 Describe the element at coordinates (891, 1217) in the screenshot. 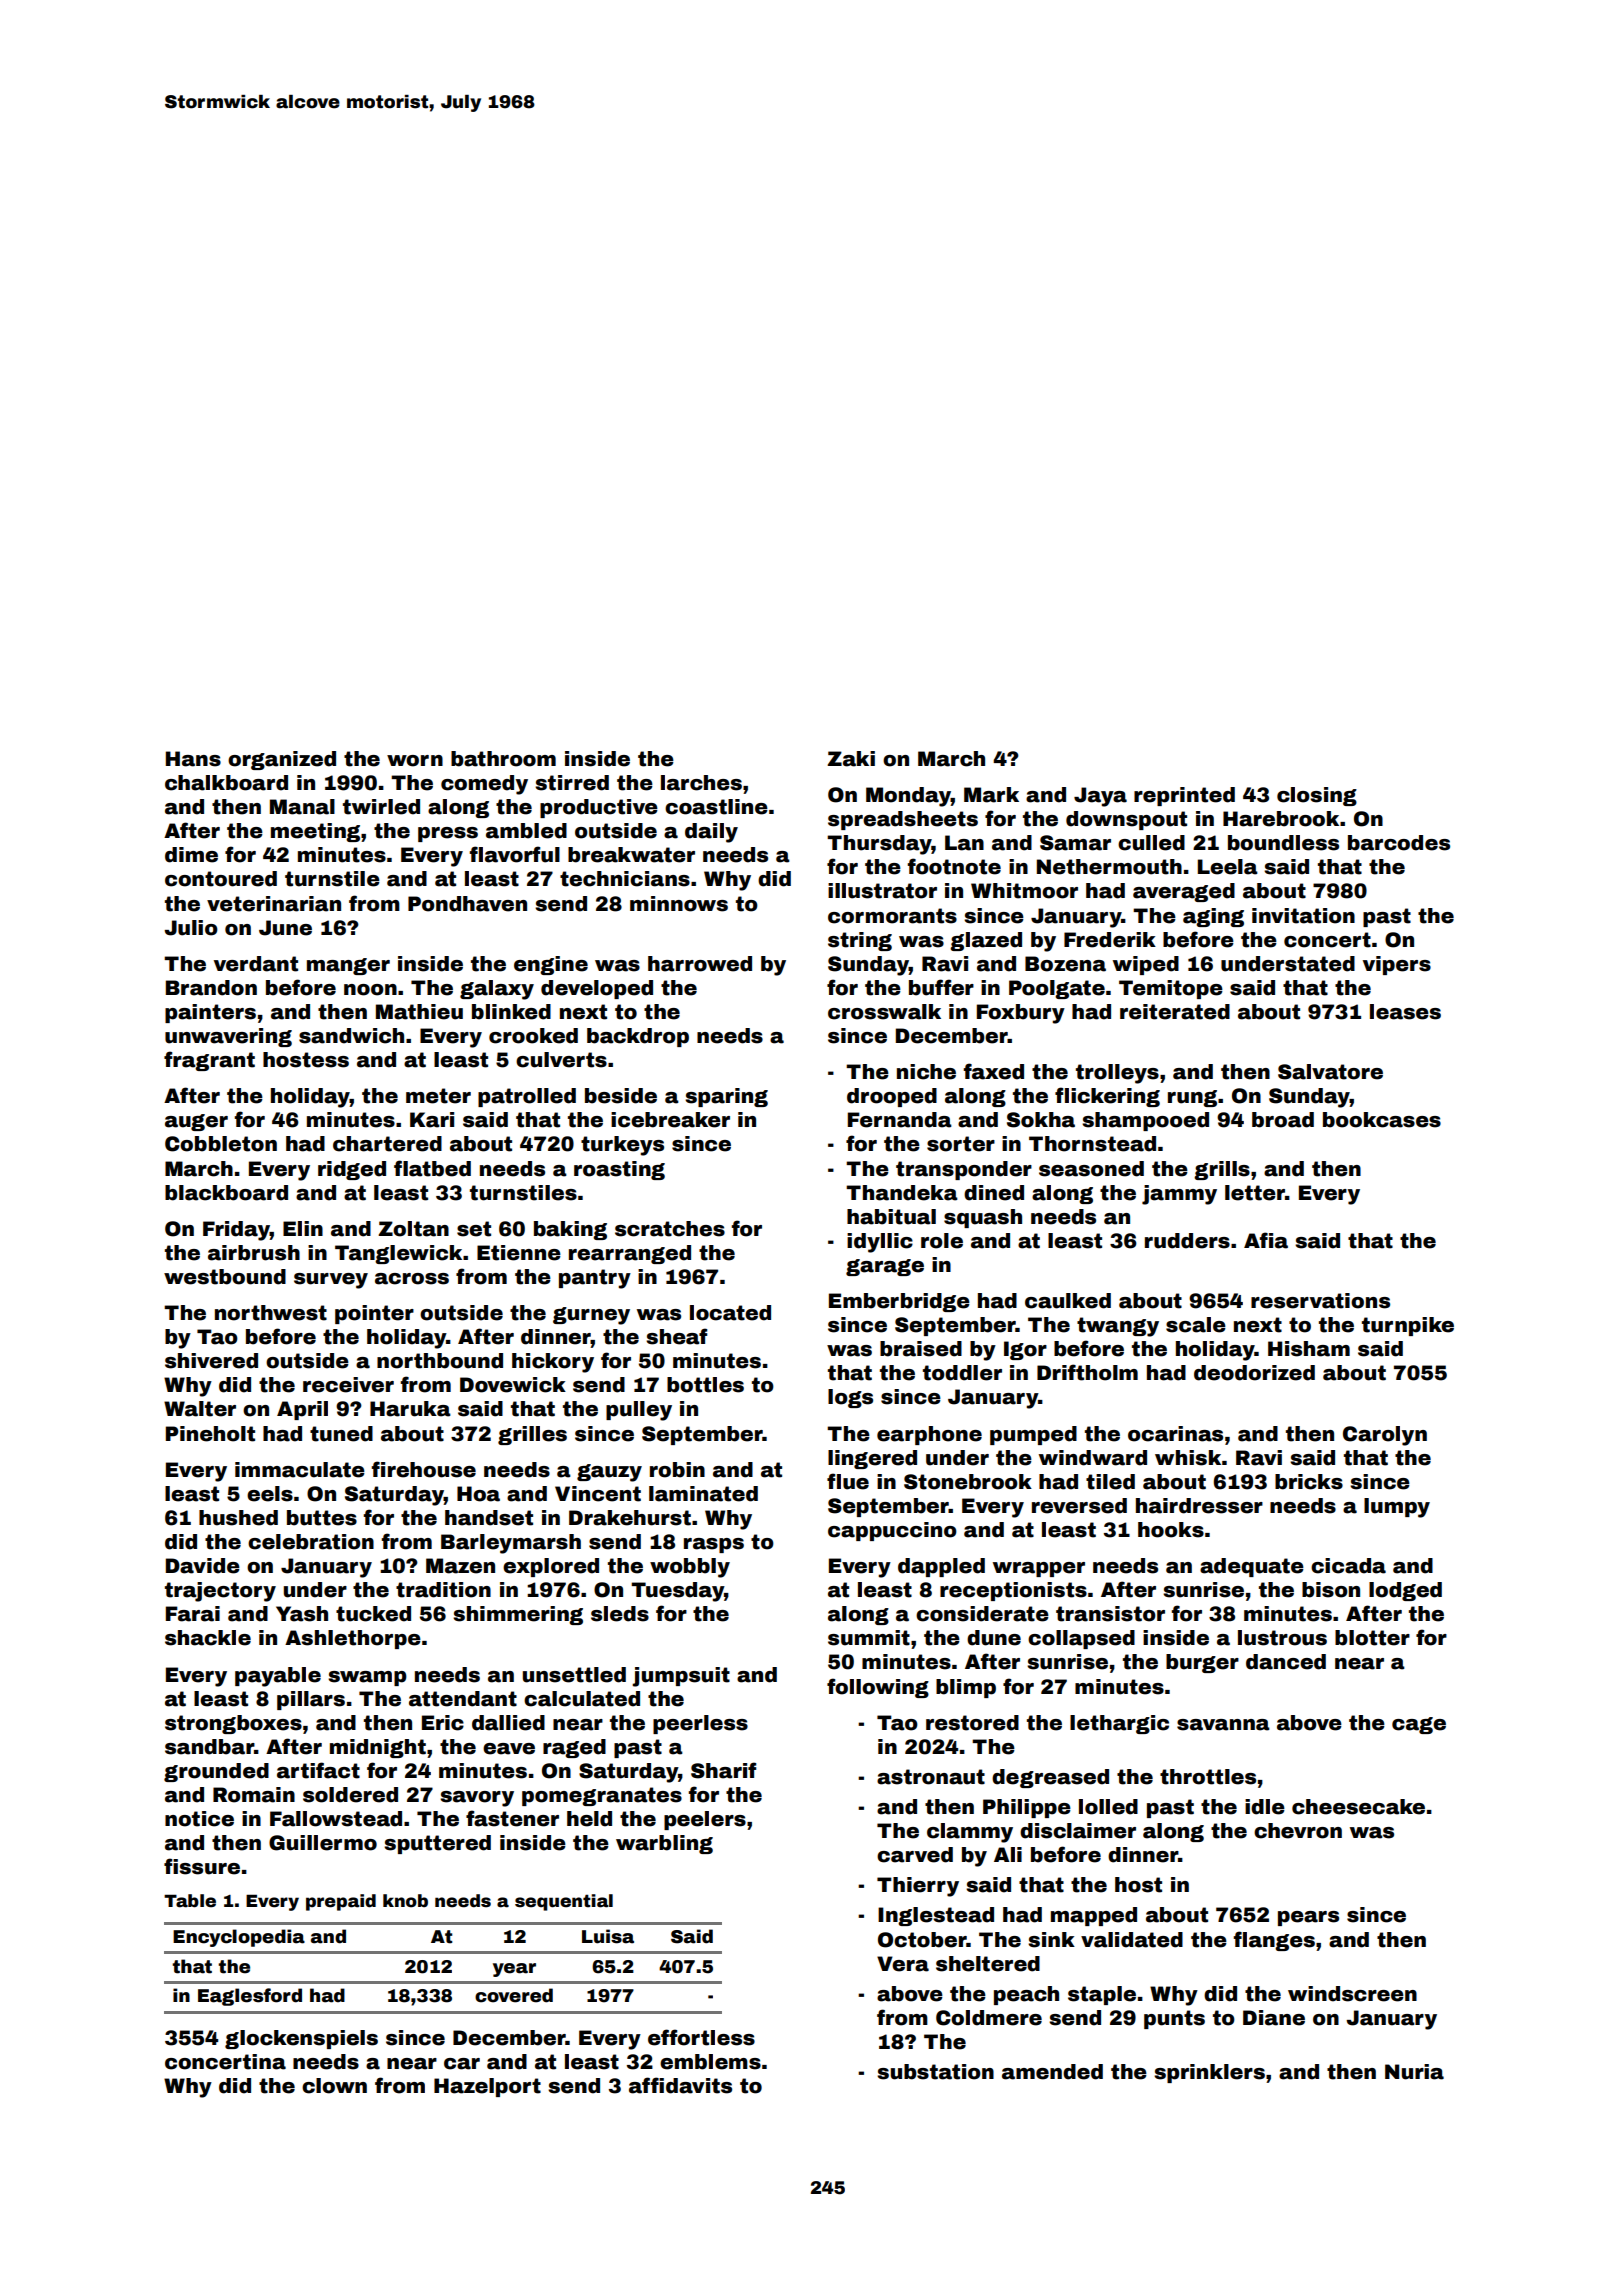

I see `habitual` at that location.
